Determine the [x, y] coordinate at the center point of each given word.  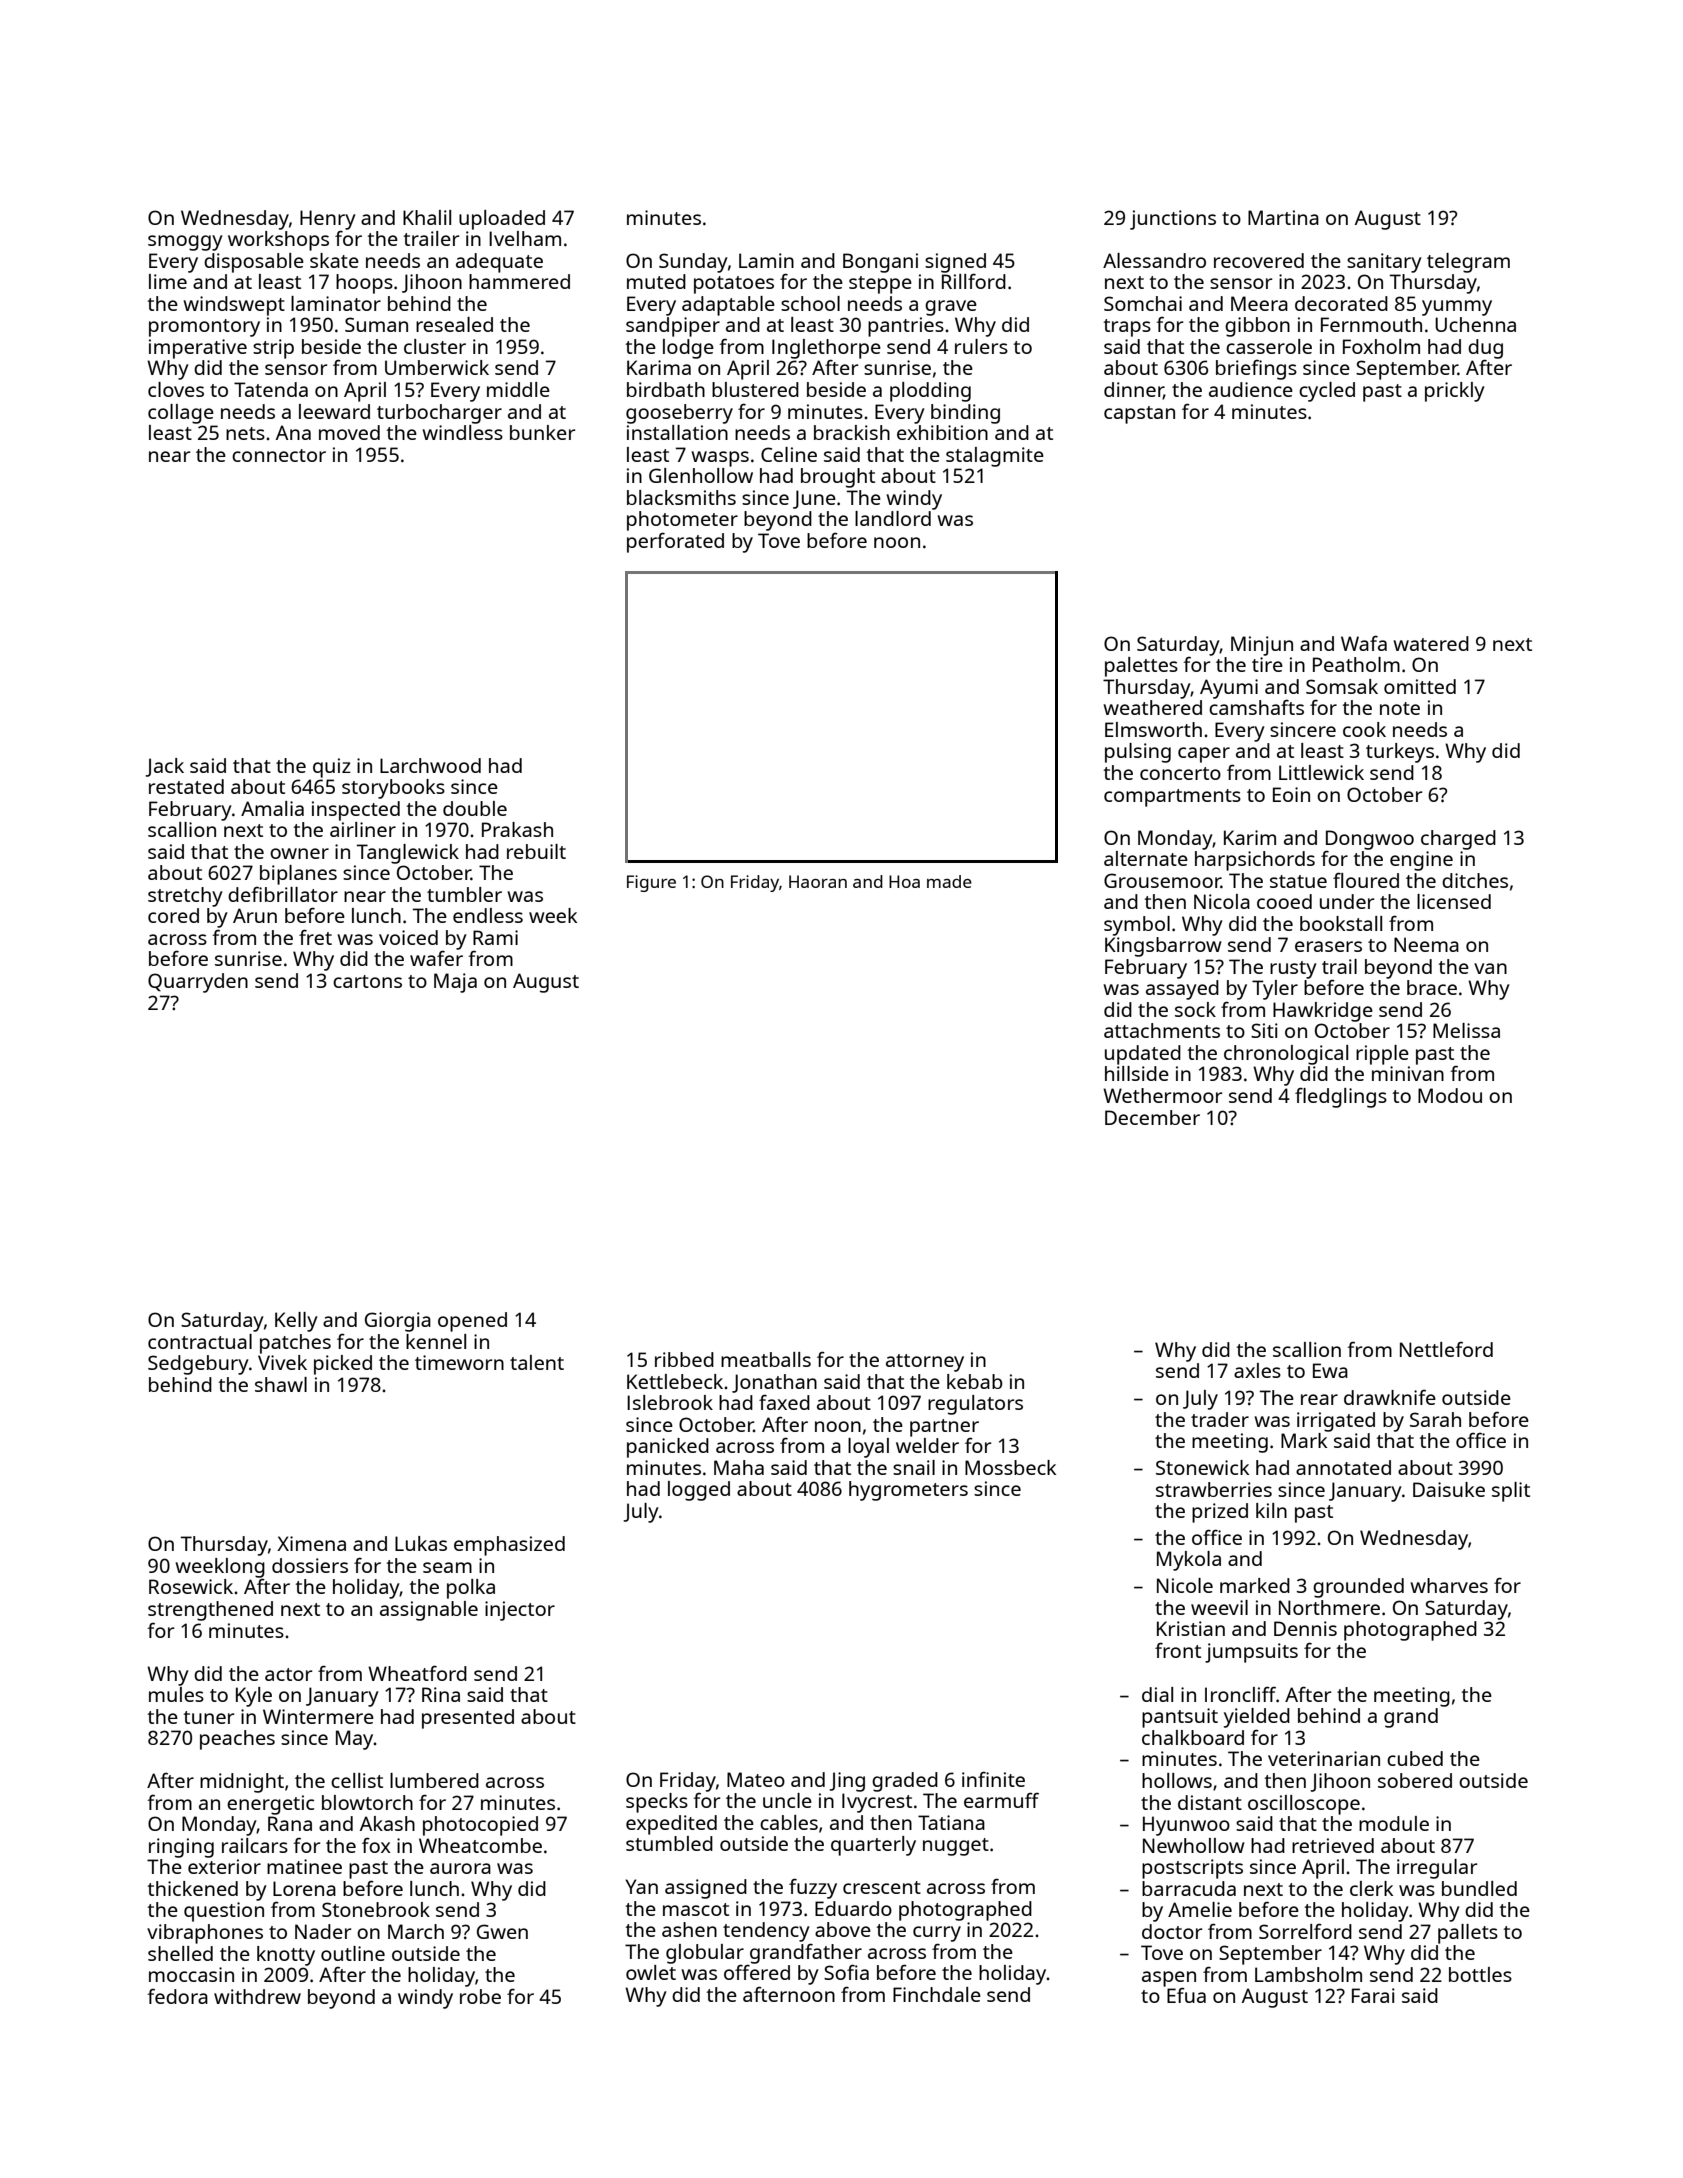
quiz [332, 768]
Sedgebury [198, 1365]
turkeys [1400, 753]
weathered [1152, 707]
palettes [1141, 667]
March [416, 1931]
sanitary [1384, 263]
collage [181, 414]
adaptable [728, 306]
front [1178, 1650]
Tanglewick [408, 854]
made [949, 881]
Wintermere [318, 1716]
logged [699, 1491]
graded [905, 1782]
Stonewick [1202, 1467]
